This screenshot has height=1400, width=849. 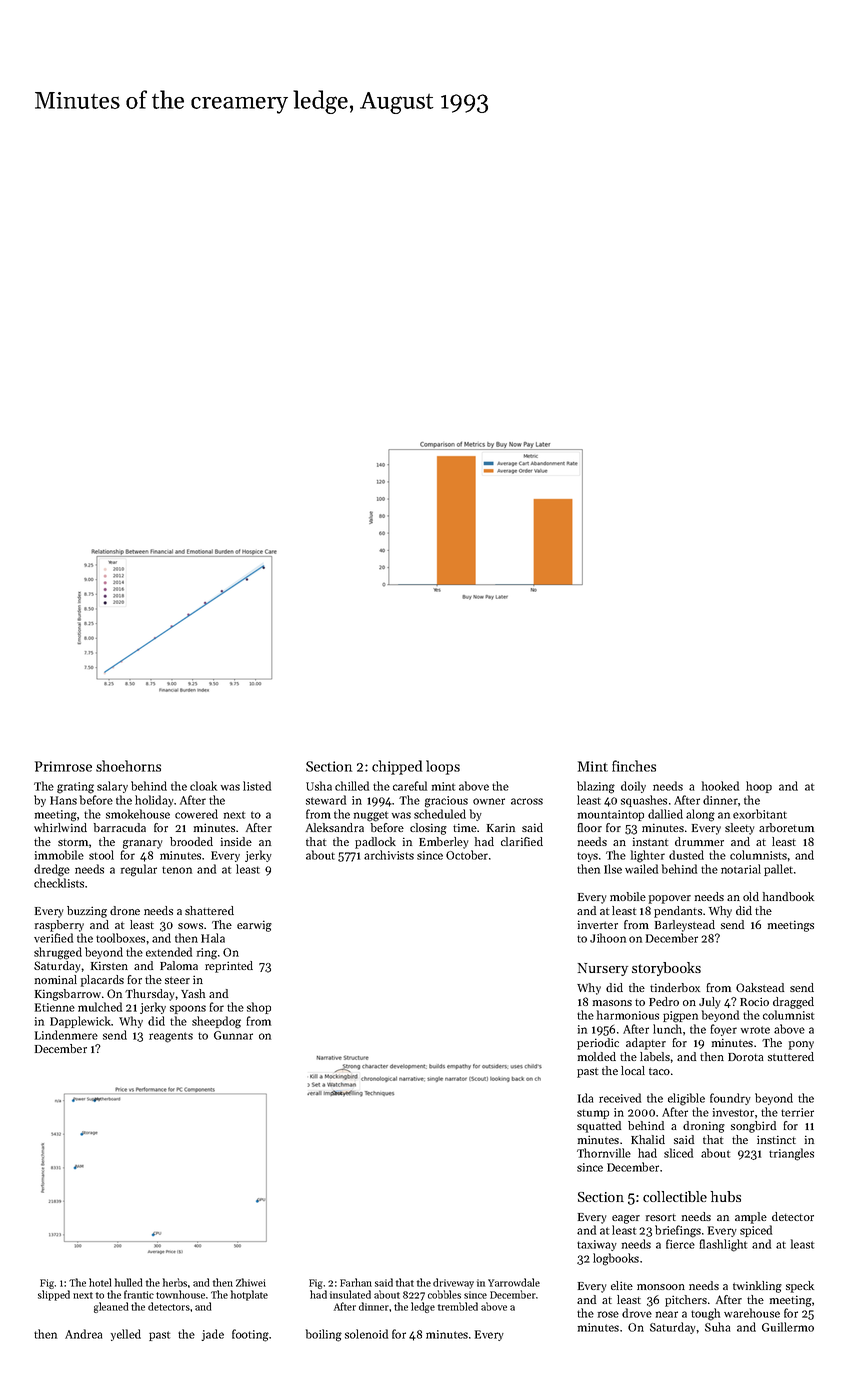 I want to click on periodic, so click(x=598, y=1044).
